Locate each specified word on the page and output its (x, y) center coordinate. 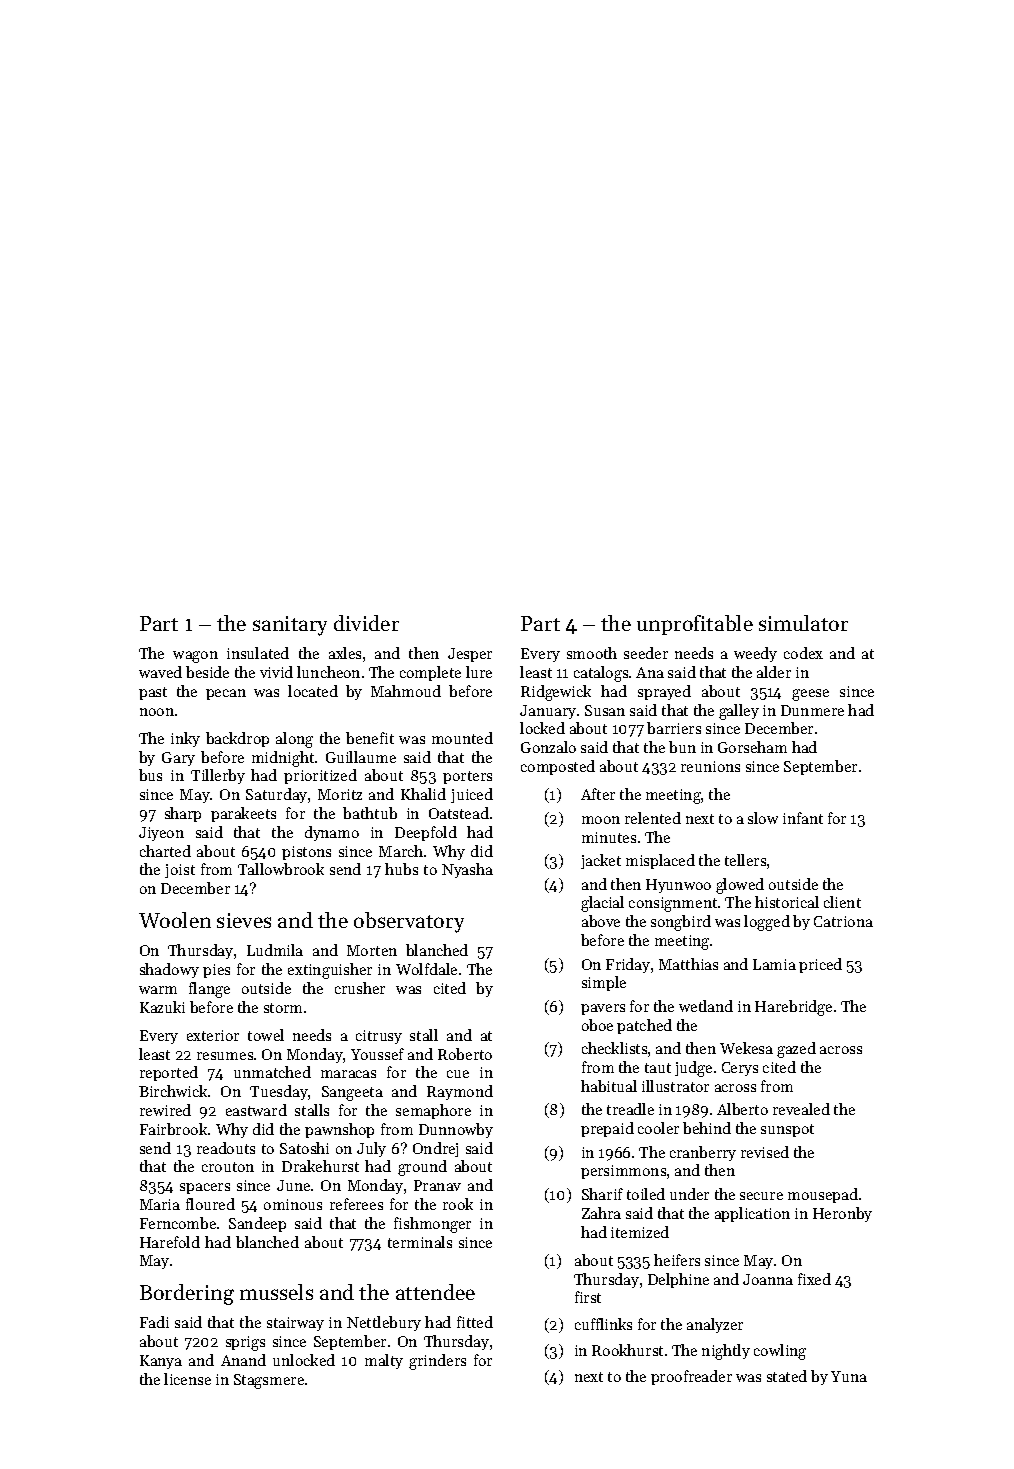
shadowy (169, 970)
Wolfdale (426, 969)
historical (787, 902)
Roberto (465, 1054)
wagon (195, 657)
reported (169, 1073)
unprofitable (695, 625)
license (187, 1379)
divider (366, 623)
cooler (658, 1128)
